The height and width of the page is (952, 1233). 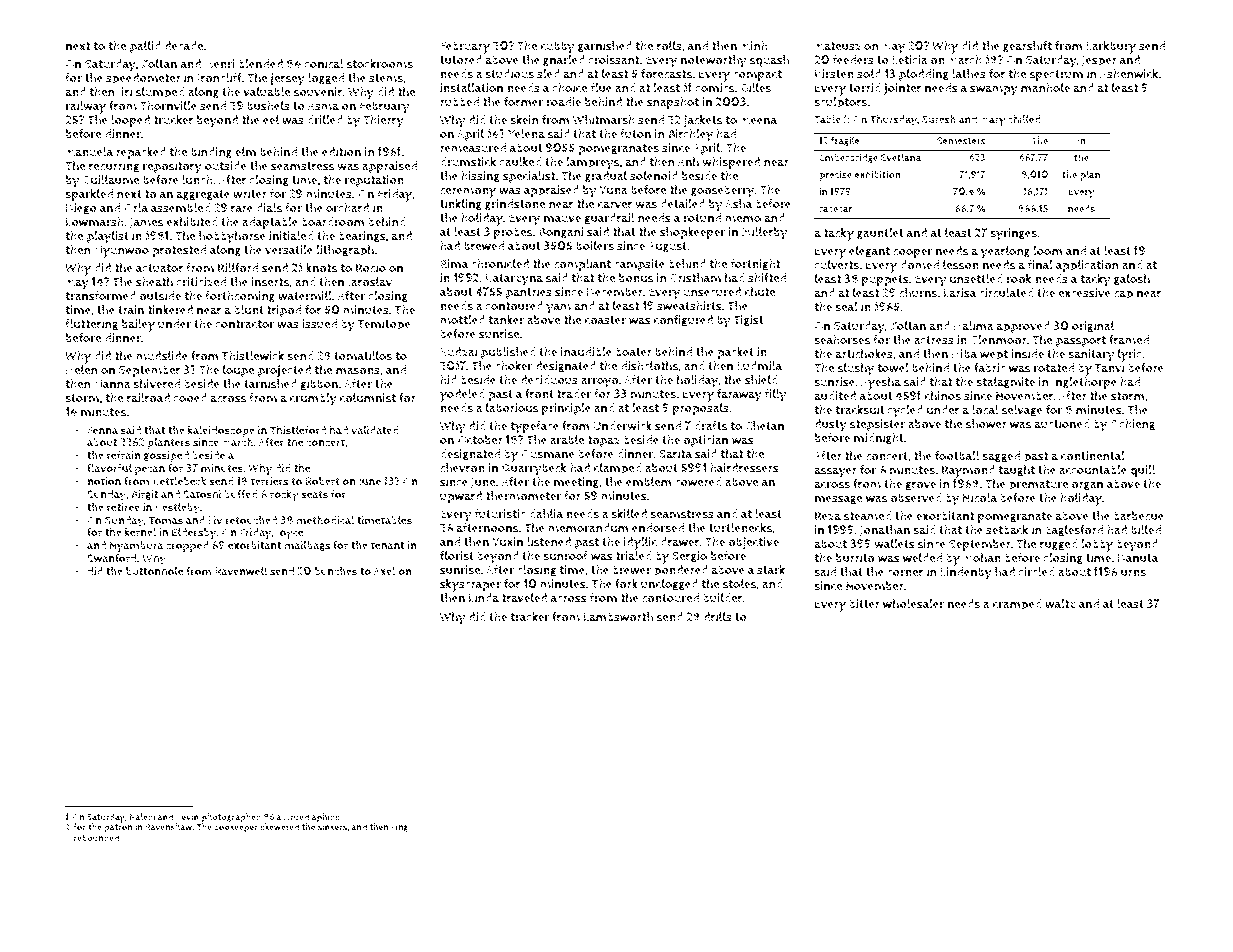 What do you see at coordinates (920, 486) in the page?
I see `grove` at bounding box center [920, 486].
